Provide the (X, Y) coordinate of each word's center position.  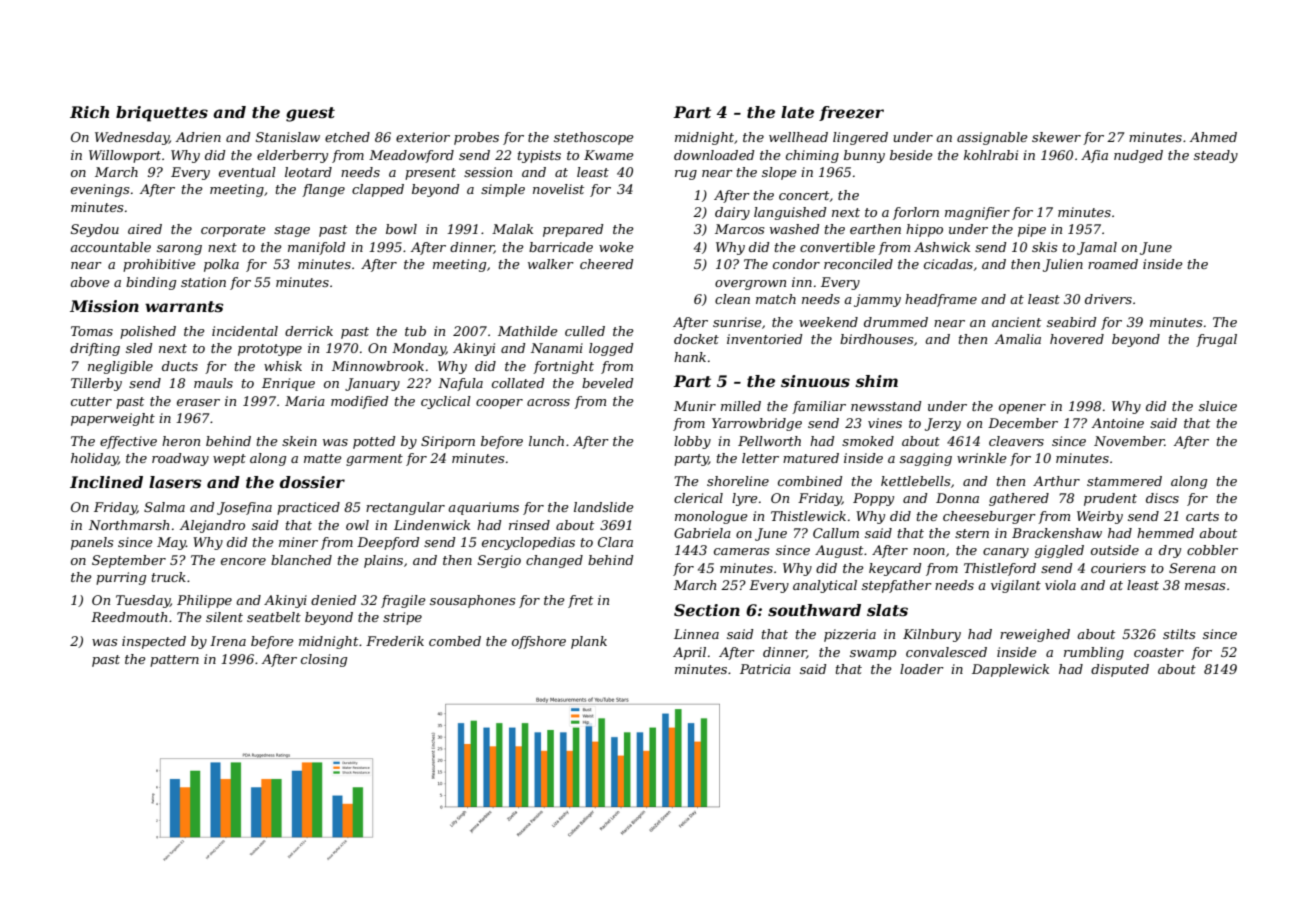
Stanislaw (288, 137)
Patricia (765, 669)
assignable (992, 138)
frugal (1216, 340)
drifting (95, 349)
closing (324, 660)
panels (92, 543)
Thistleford (1000, 569)
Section (707, 610)
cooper (499, 404)
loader (922, 669)
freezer (851, 113)
